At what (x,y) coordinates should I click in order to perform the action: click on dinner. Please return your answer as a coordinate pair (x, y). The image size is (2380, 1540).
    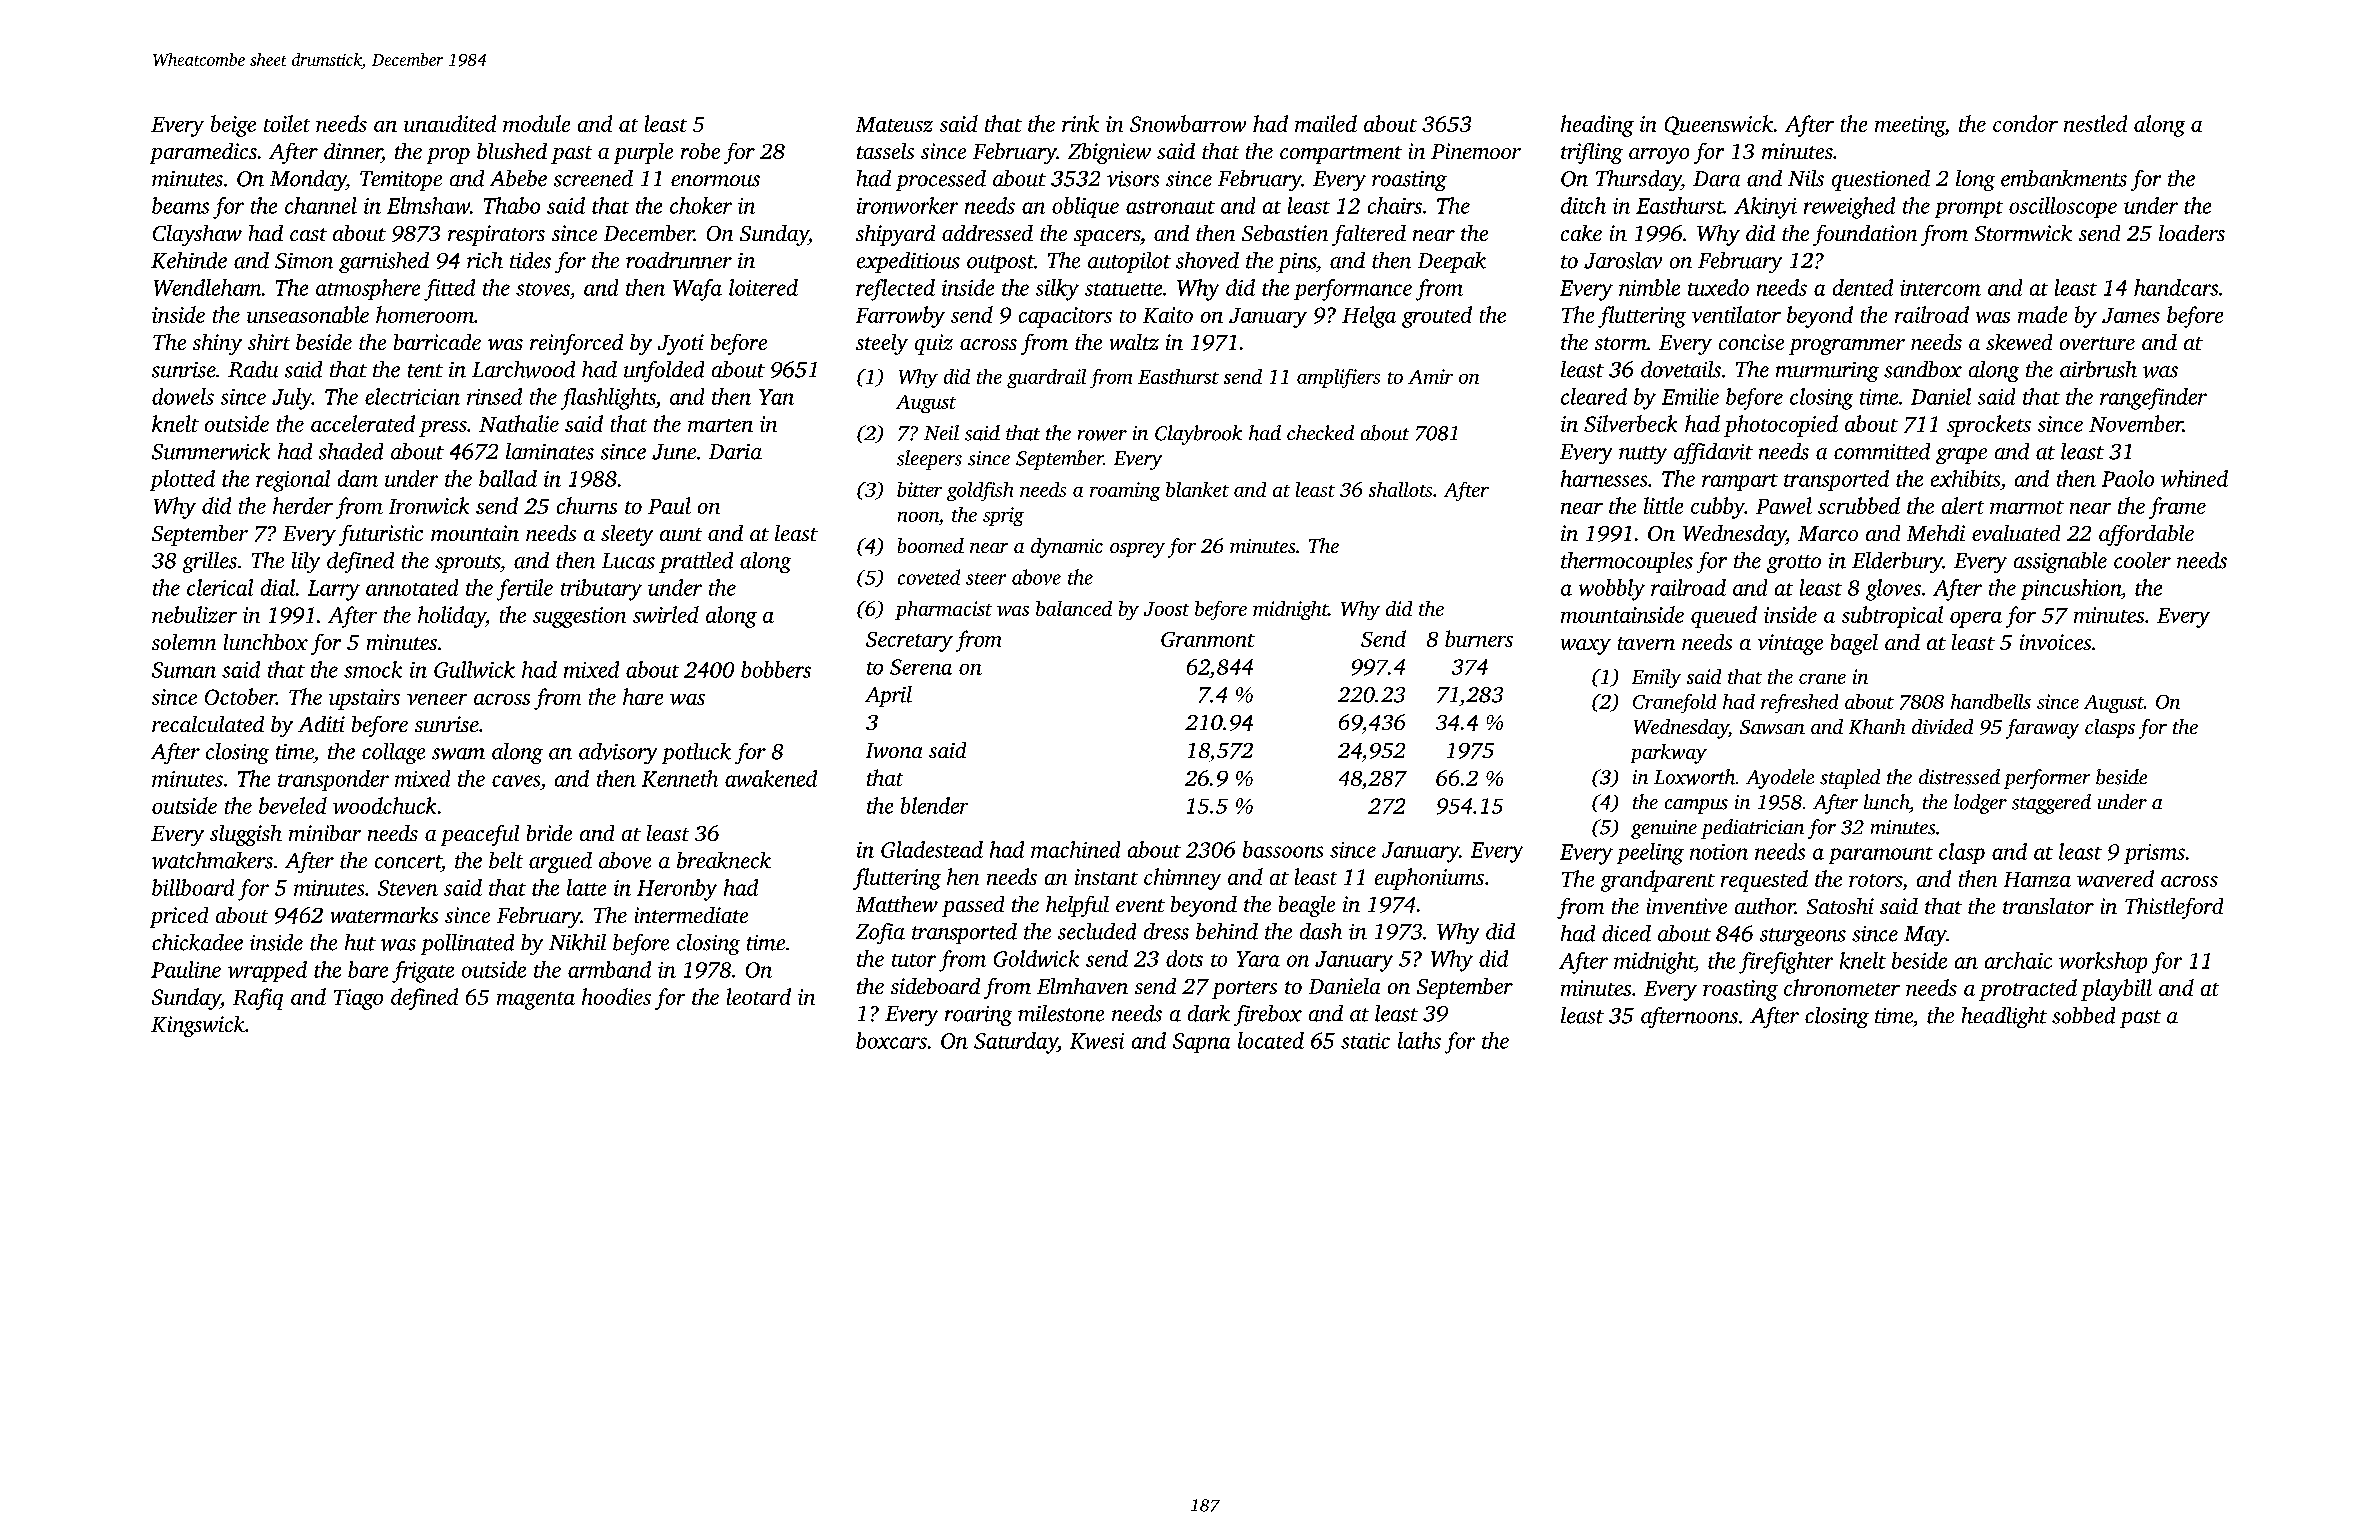
    Looking at the image, I should click on (353, 151).
